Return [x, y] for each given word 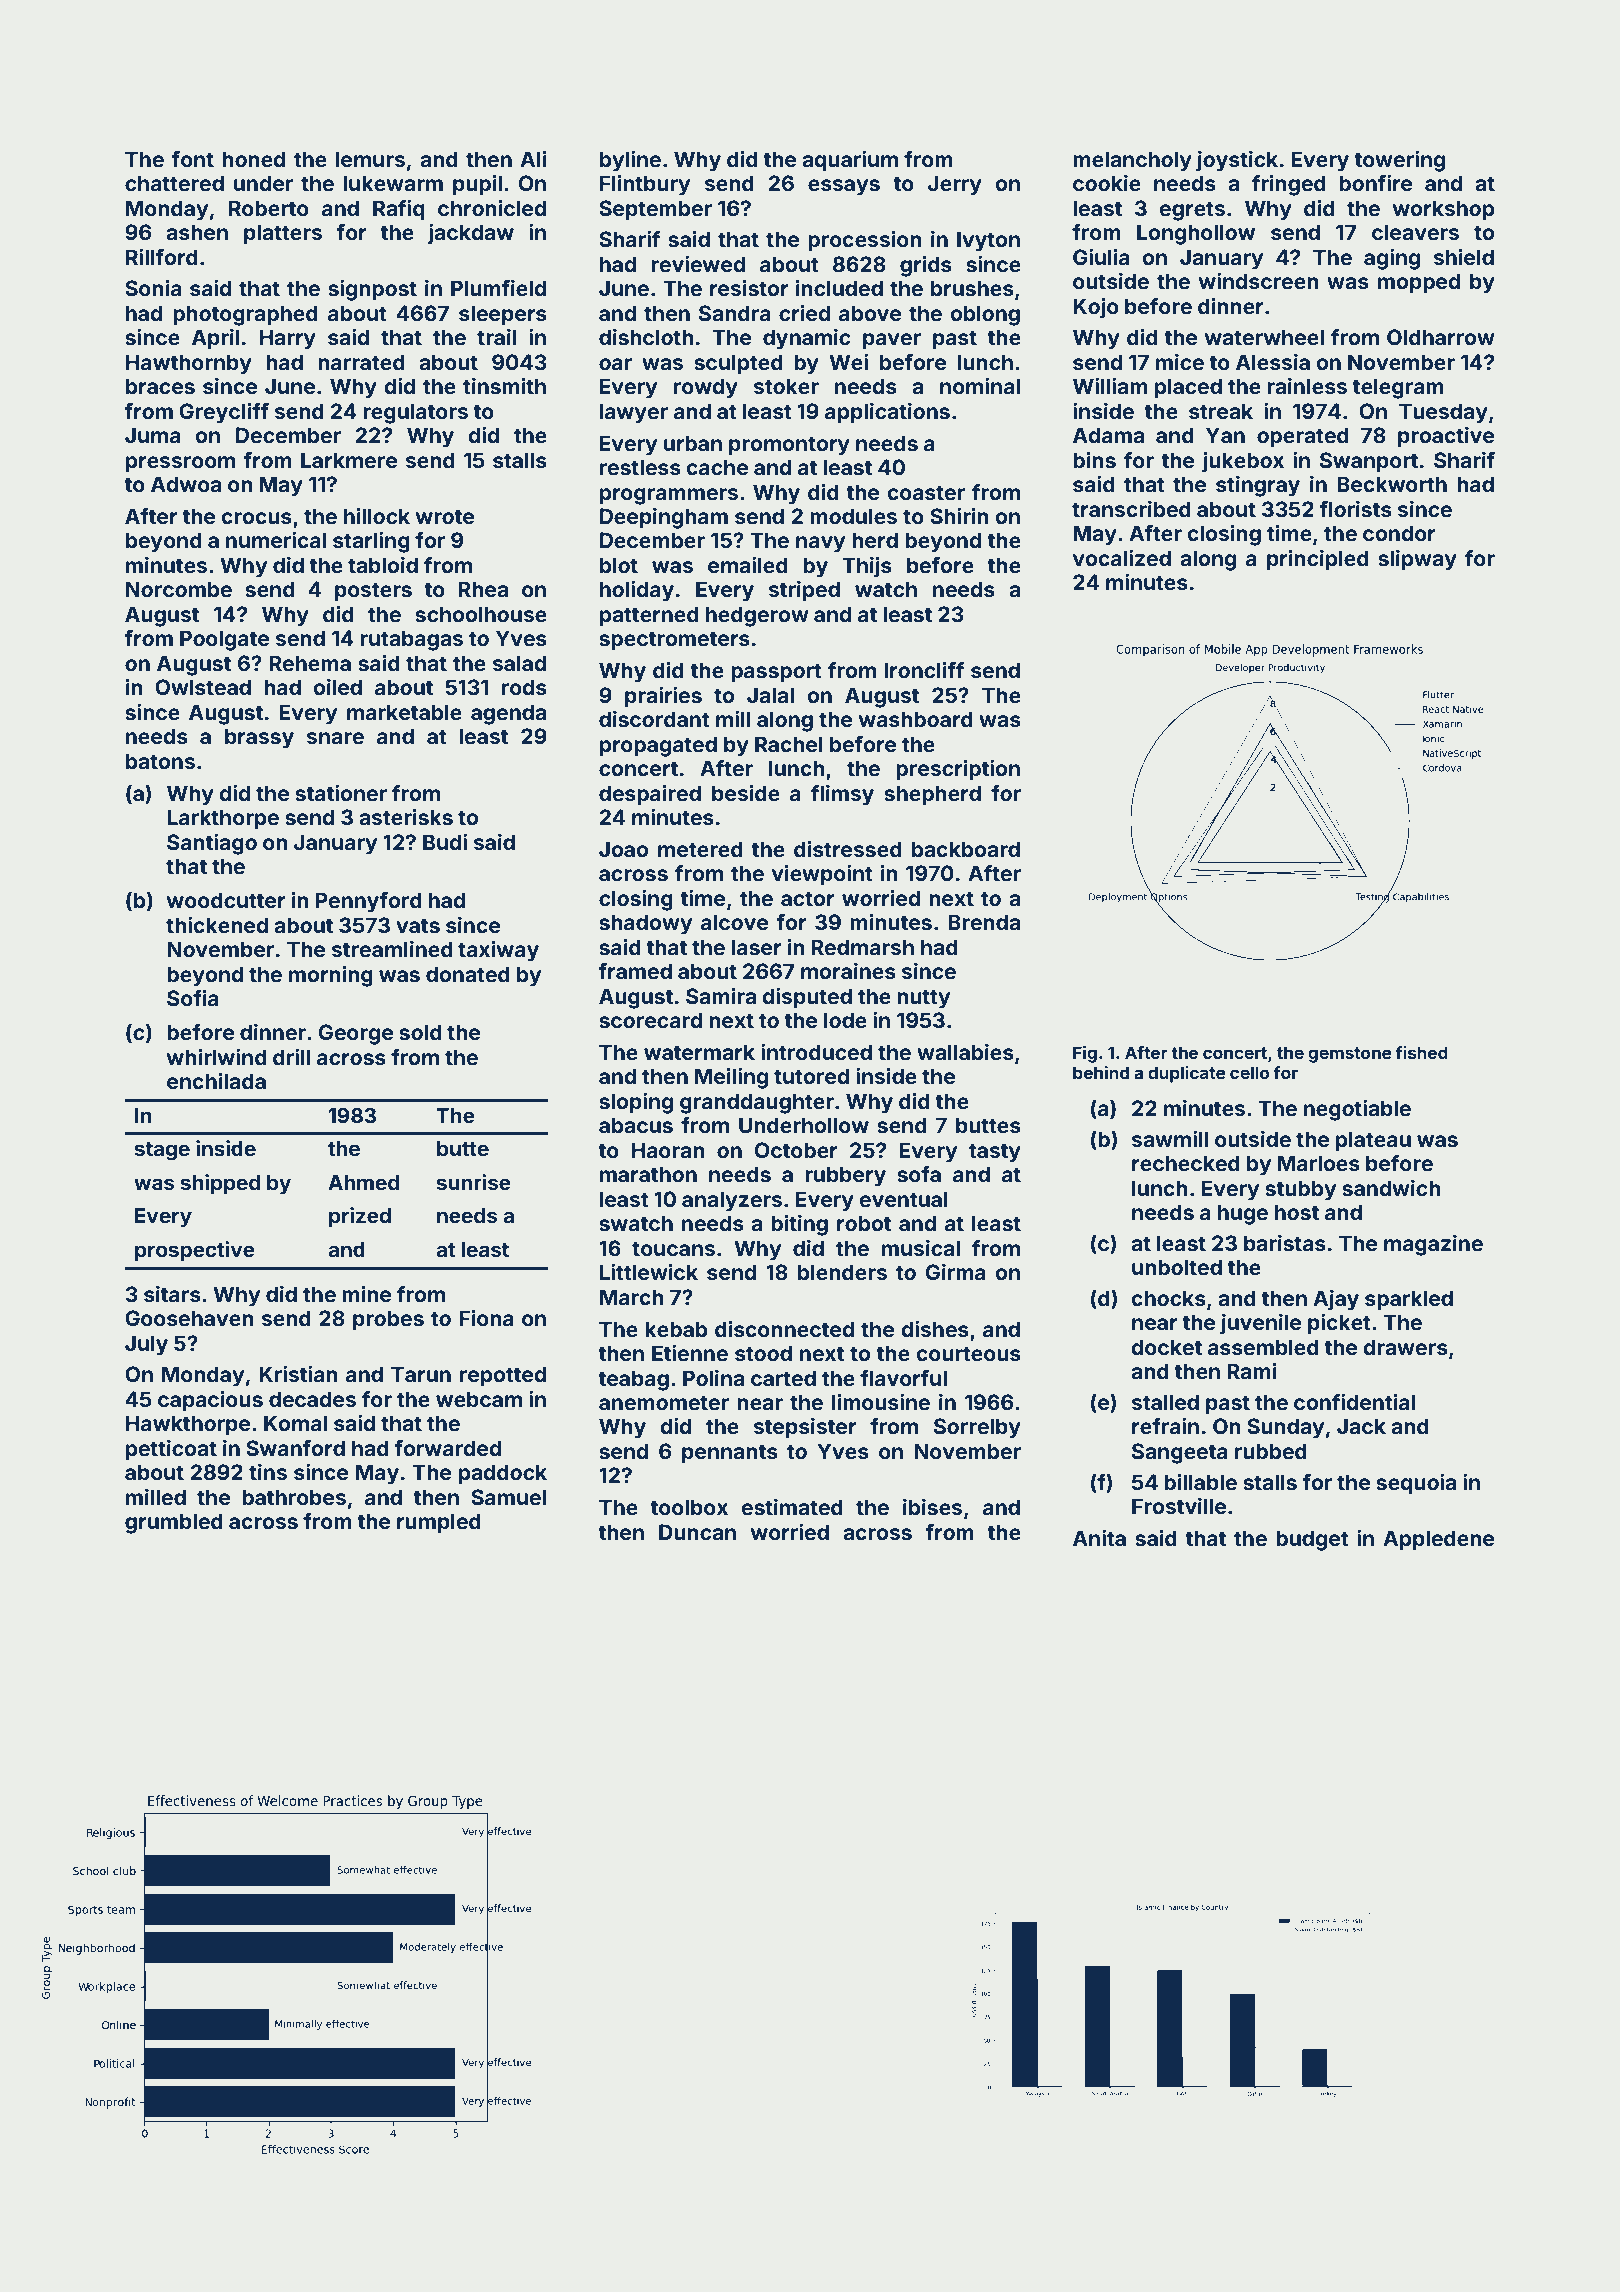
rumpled [439, 1523]
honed [253, 159]
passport [776, 673]
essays [844, 187]
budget [1312, 1540]
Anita [1099, 1538]
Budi [445, 842]
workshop [1443, 210]
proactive [1446, 437]
